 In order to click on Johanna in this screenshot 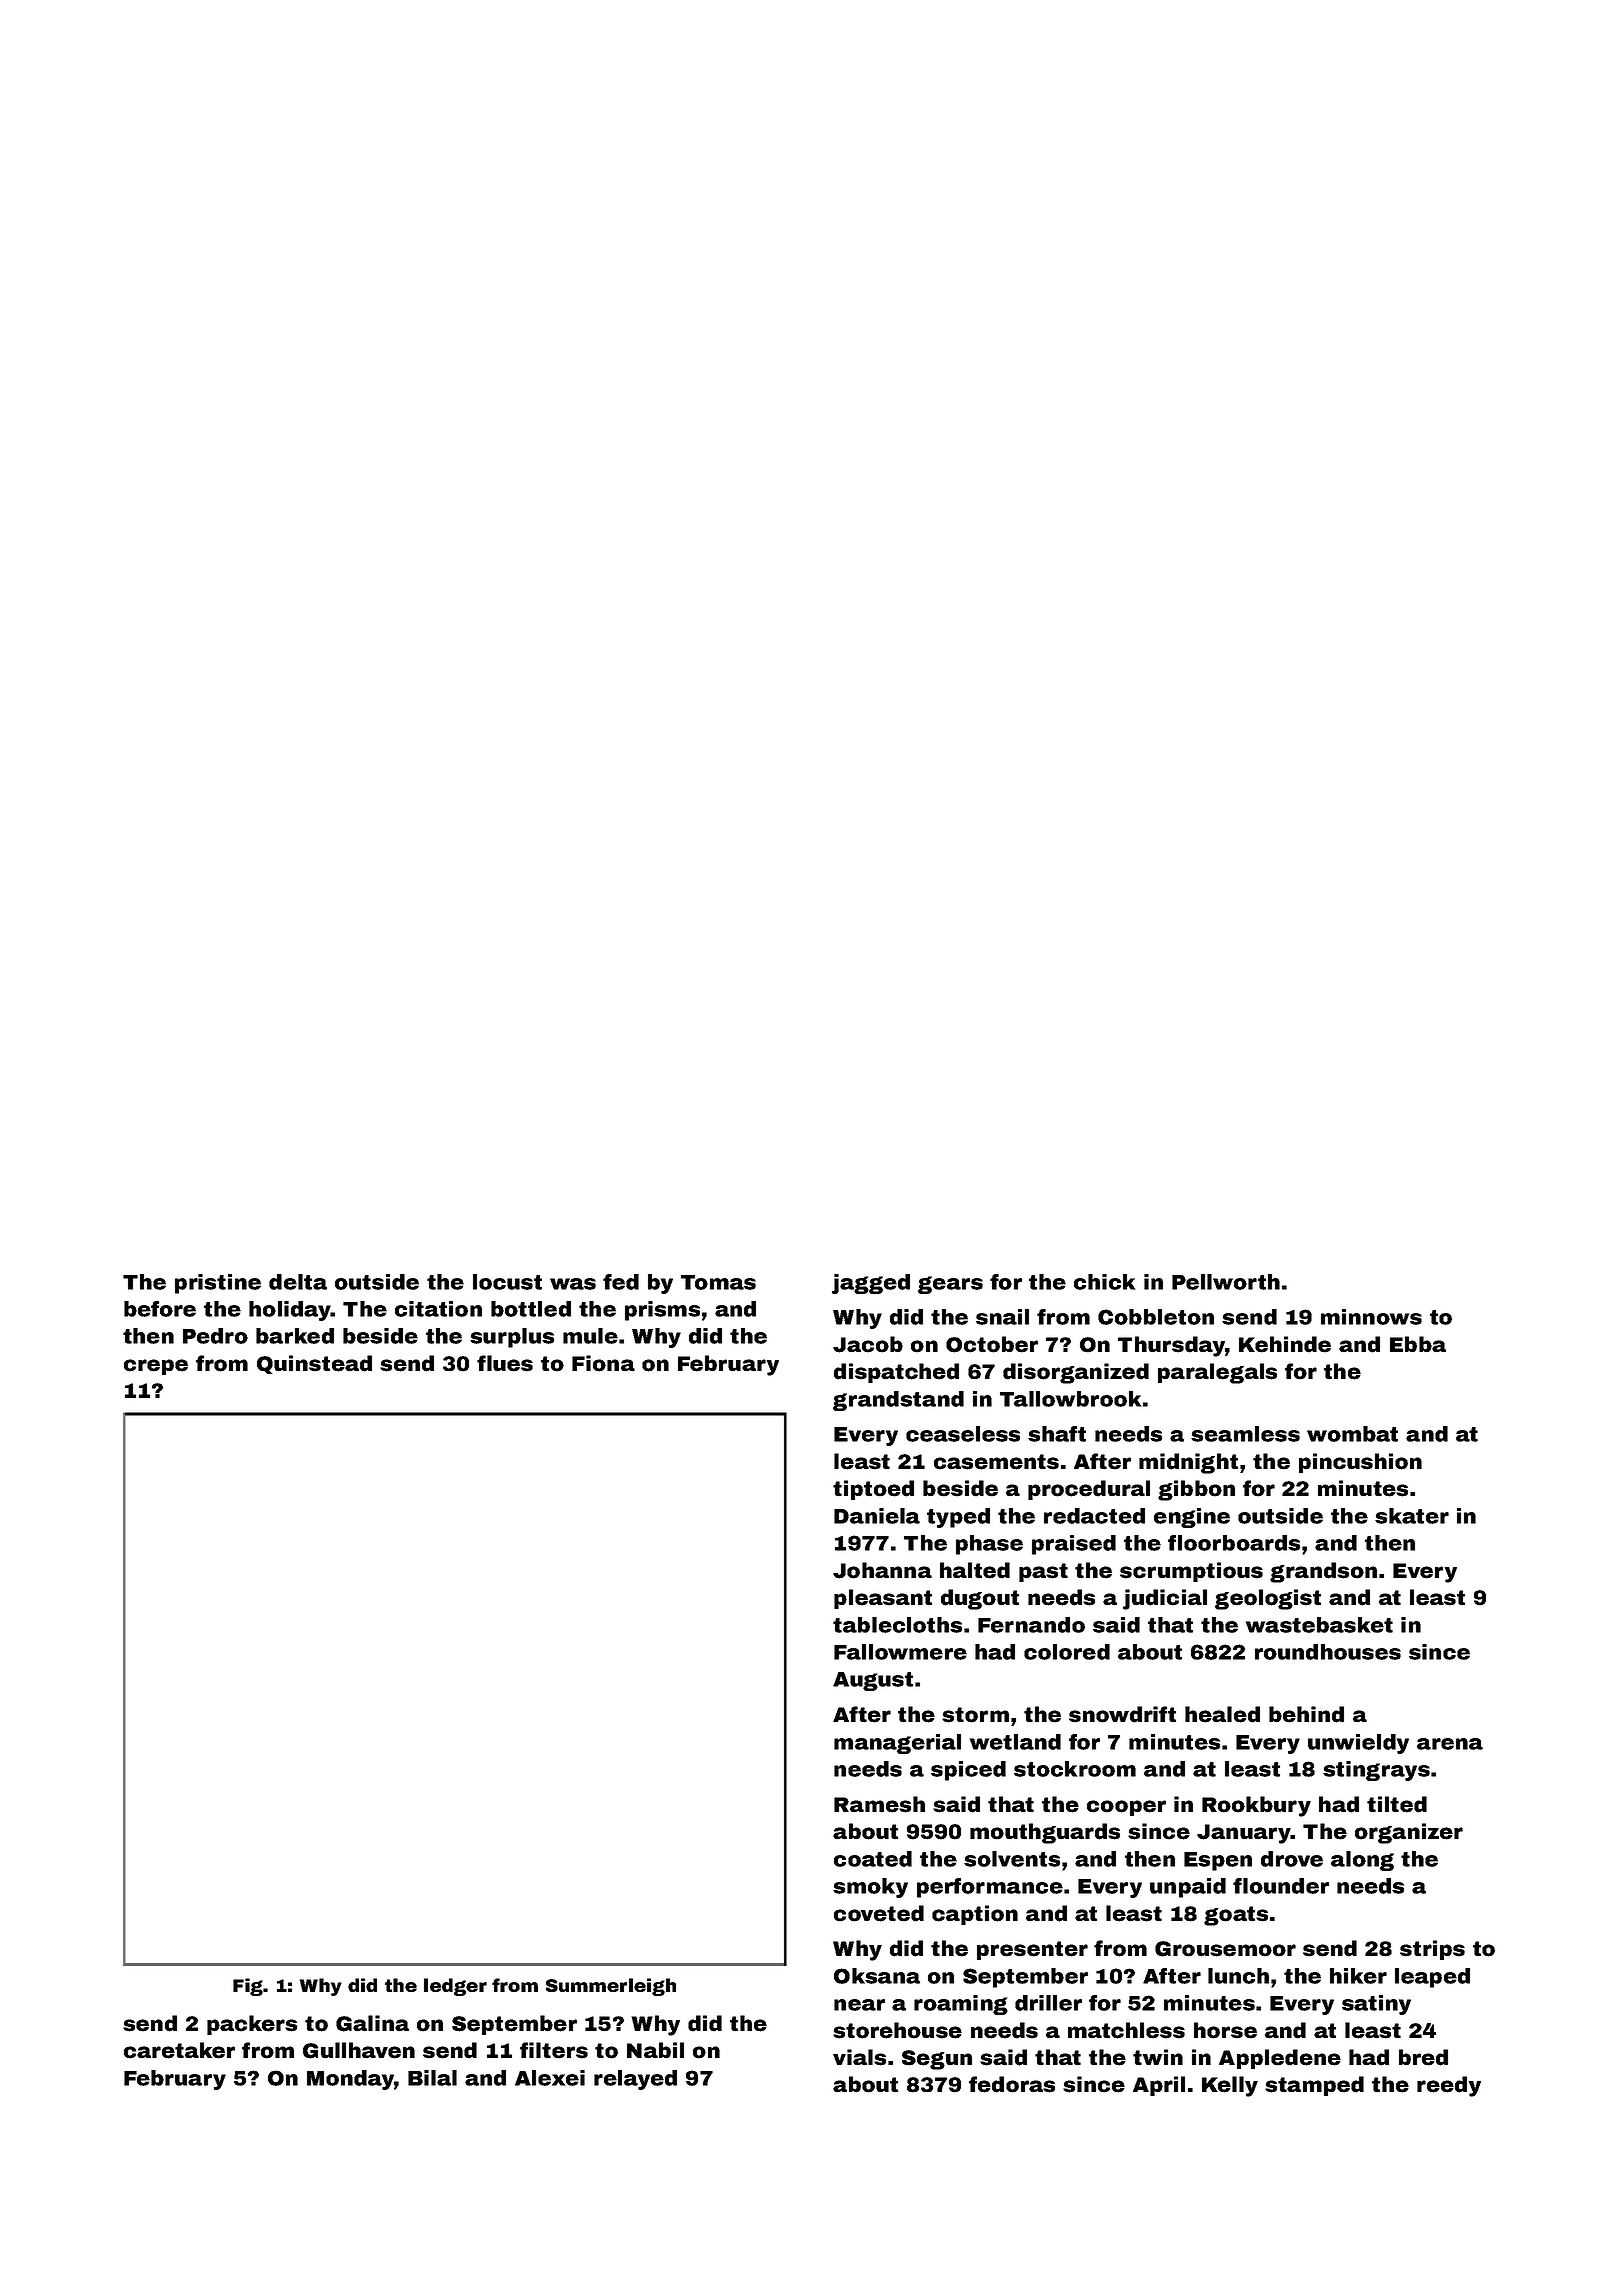, I will do `click(882, 1570)`.
